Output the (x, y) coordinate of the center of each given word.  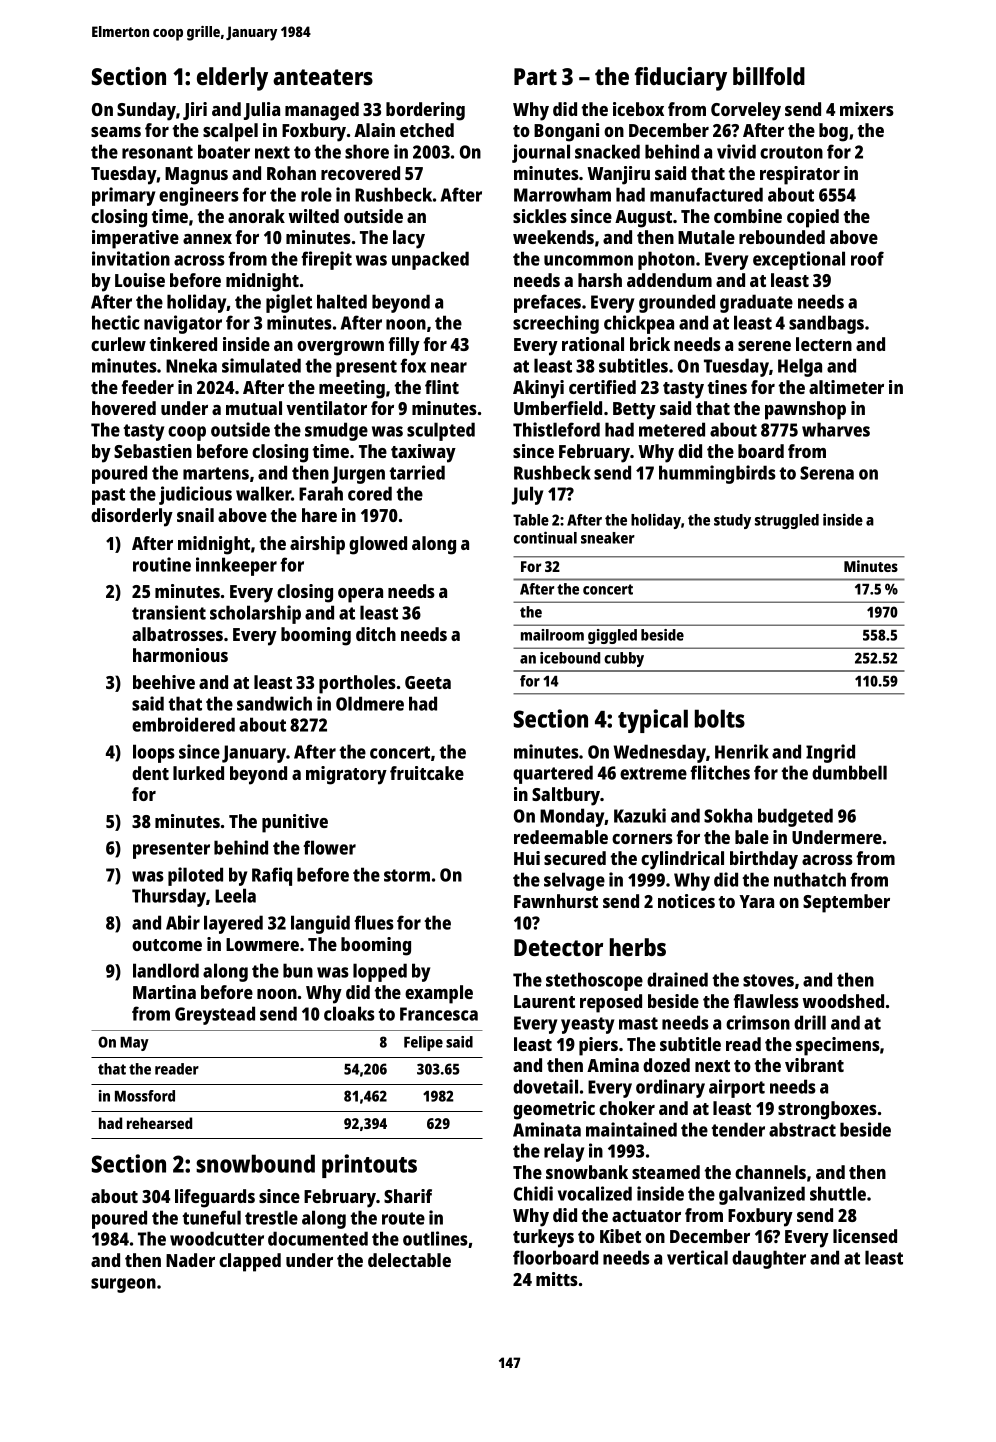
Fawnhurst (556, 901)
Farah (321, 493)
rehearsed (159, 1123)
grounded (677, 303)
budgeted (795, 817)
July (527, 495)
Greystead (215, 1015)
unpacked (430, 260)
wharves (836, 429)
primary (123, 196)
